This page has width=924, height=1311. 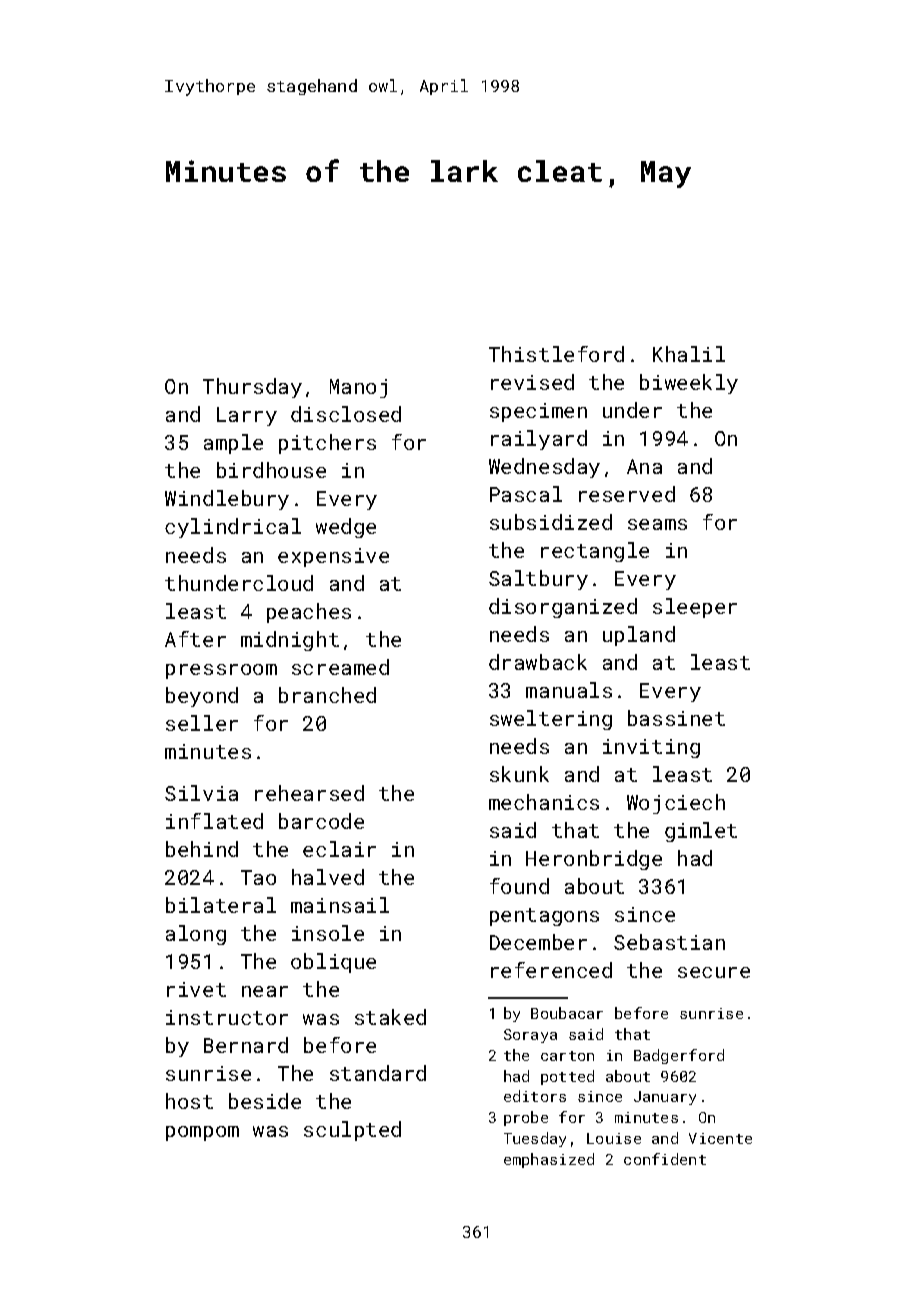 I want to click on reserved, so click(x=627, y=494).
